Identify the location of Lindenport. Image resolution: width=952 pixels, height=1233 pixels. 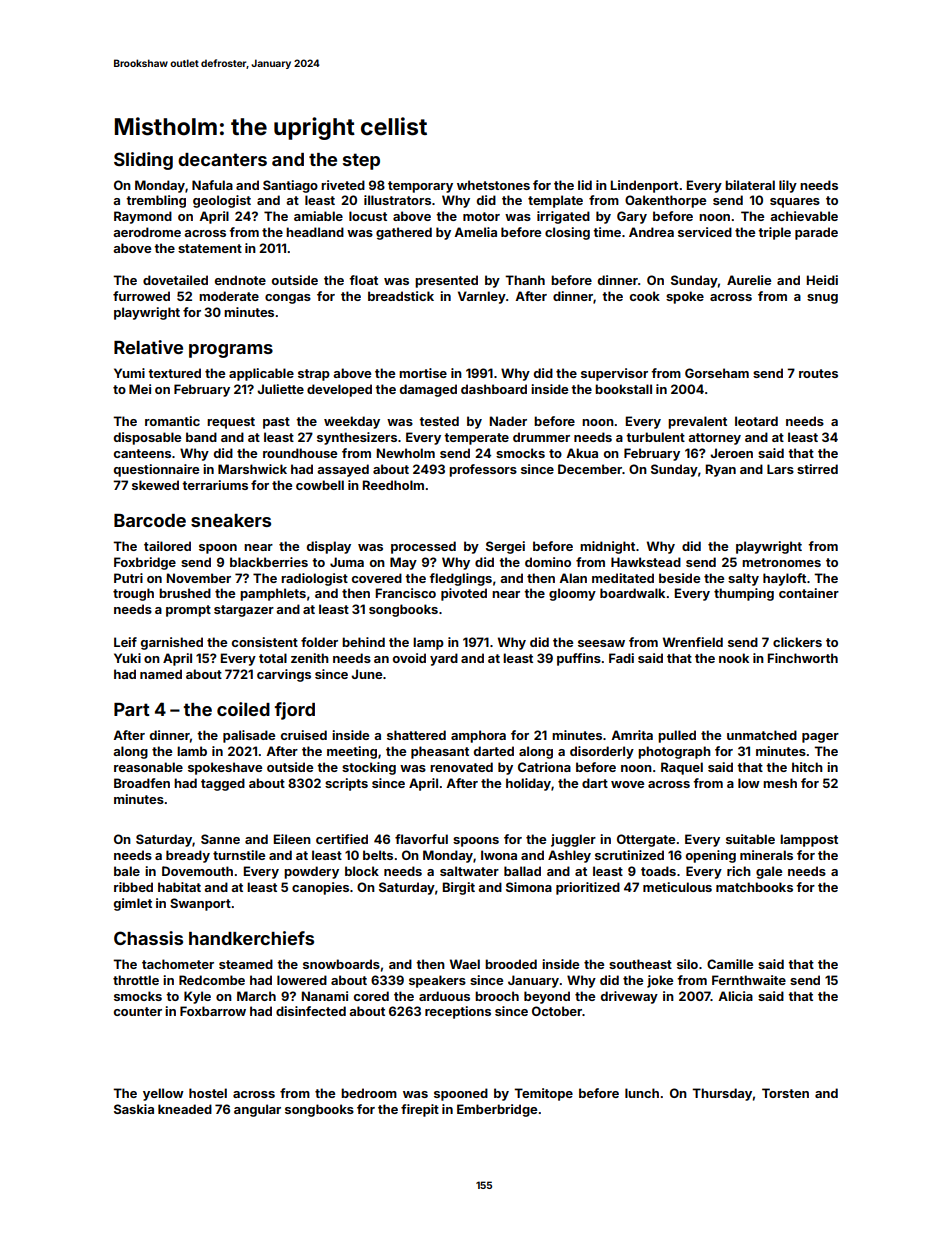
(644, 186).
